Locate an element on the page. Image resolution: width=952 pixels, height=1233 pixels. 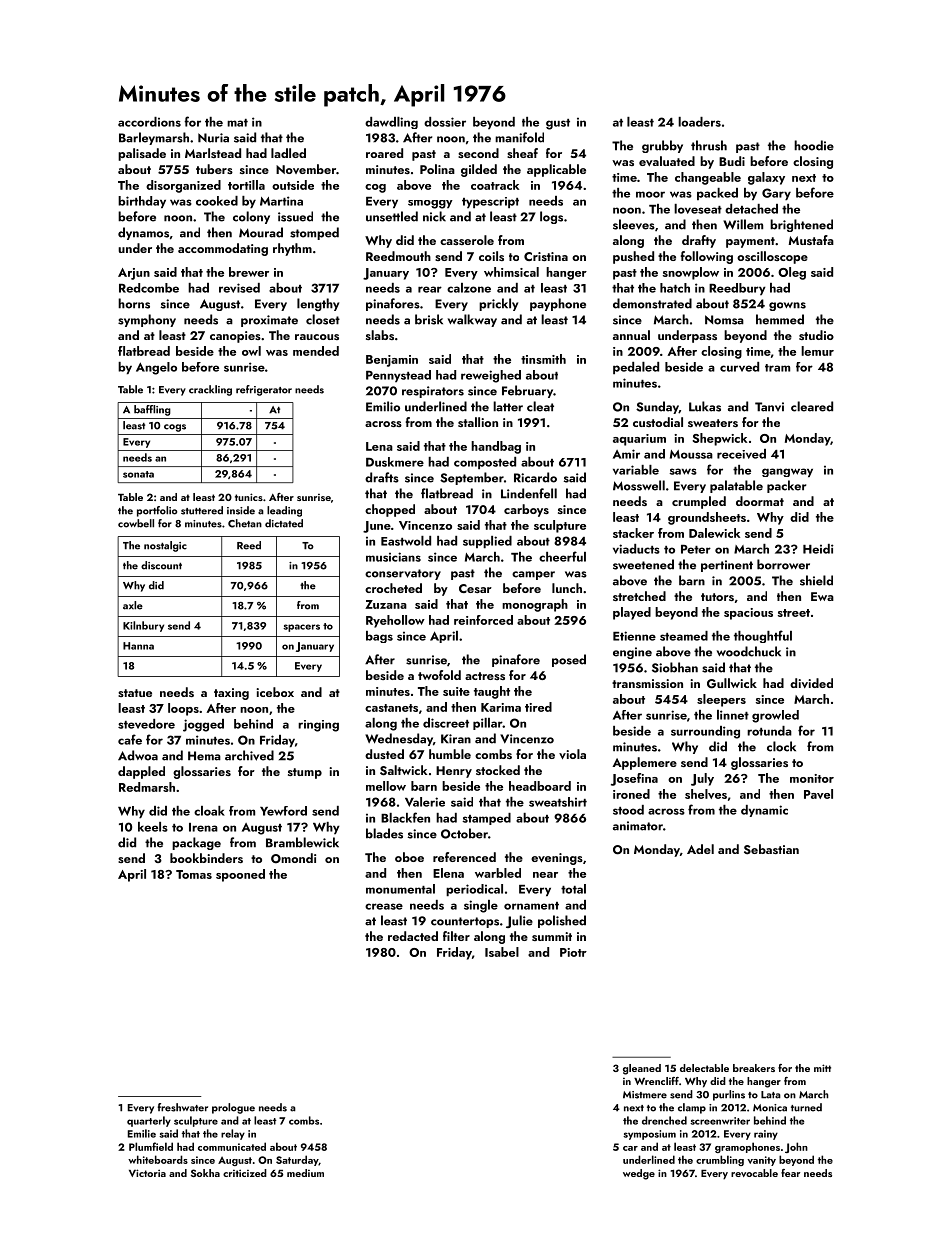
drafty is located at coordinates (699, 241).
